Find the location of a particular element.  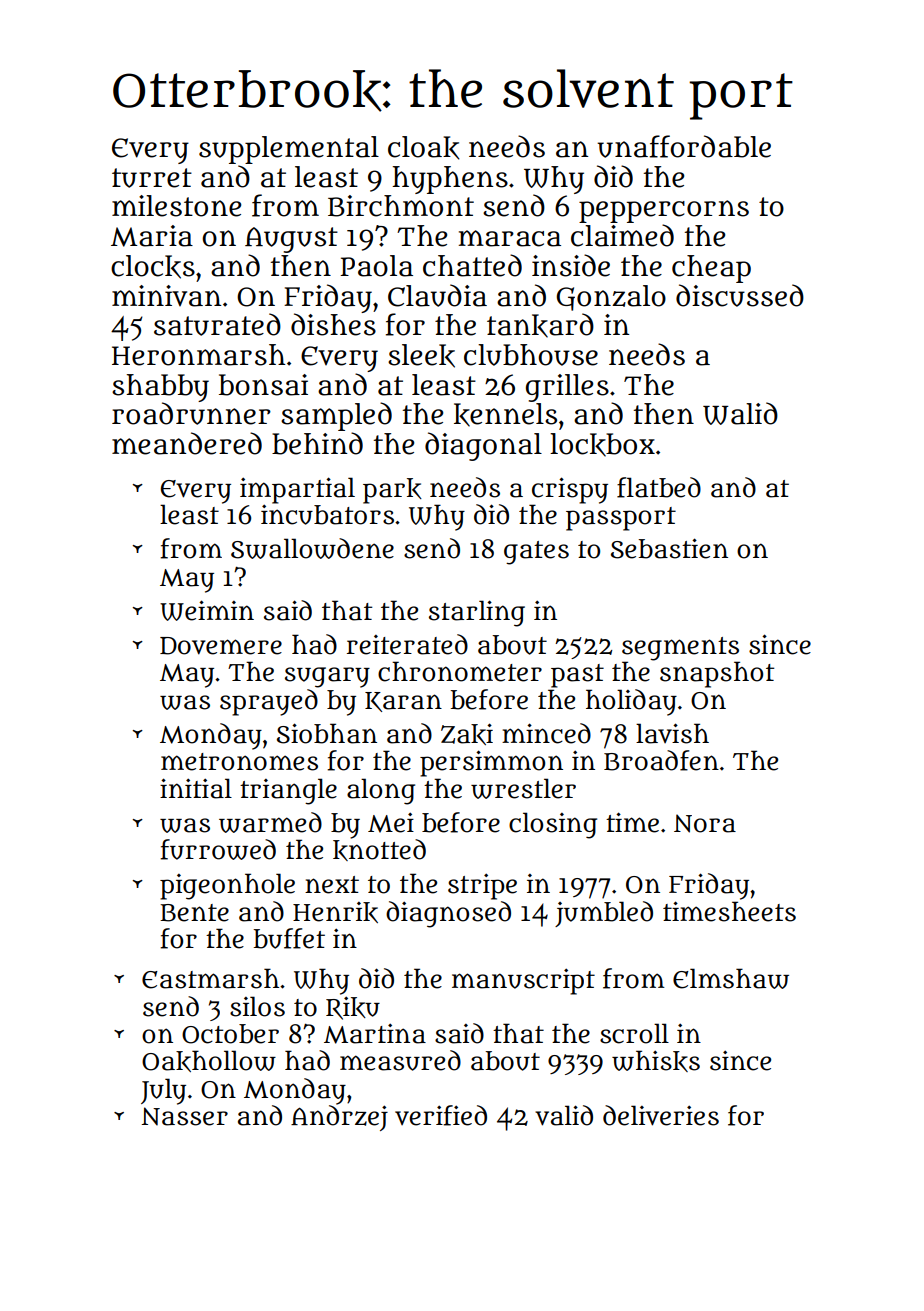

closing is located at coordinates (553, 825).
